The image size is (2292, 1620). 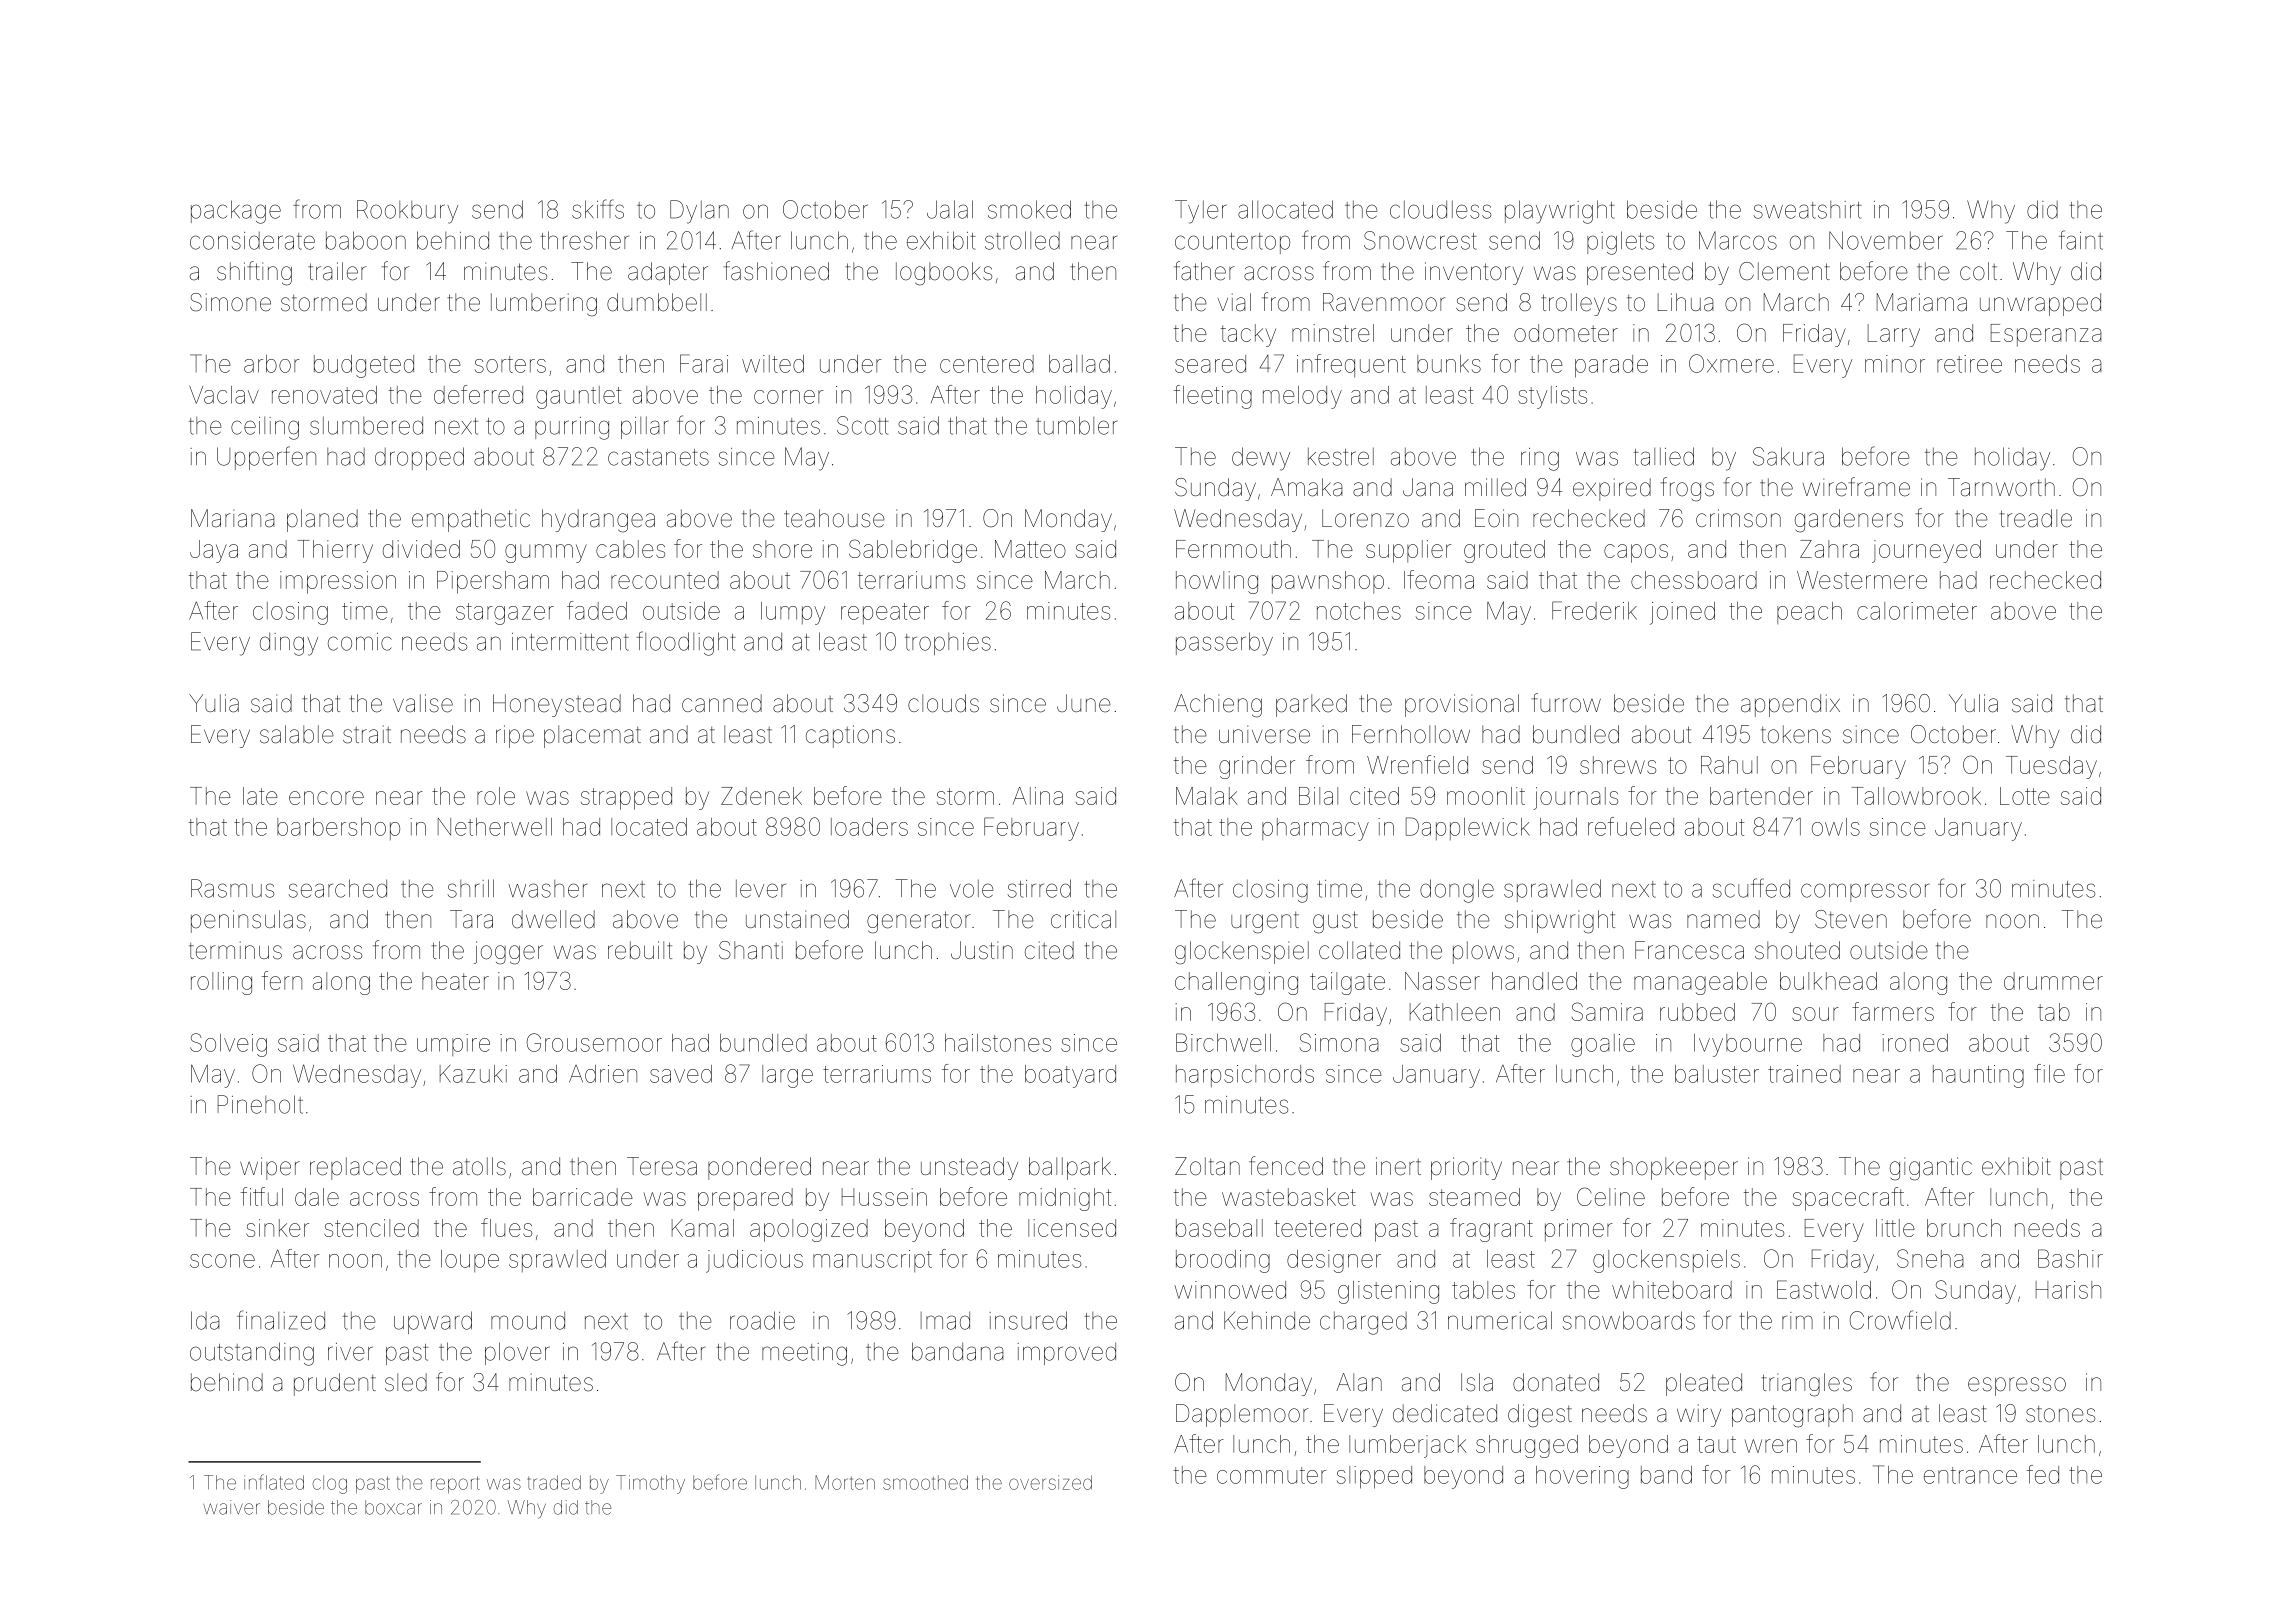 What do you see at coordinates (1663, 456) in the document?
I see `tallied` at bounding box center [1663, 456].
